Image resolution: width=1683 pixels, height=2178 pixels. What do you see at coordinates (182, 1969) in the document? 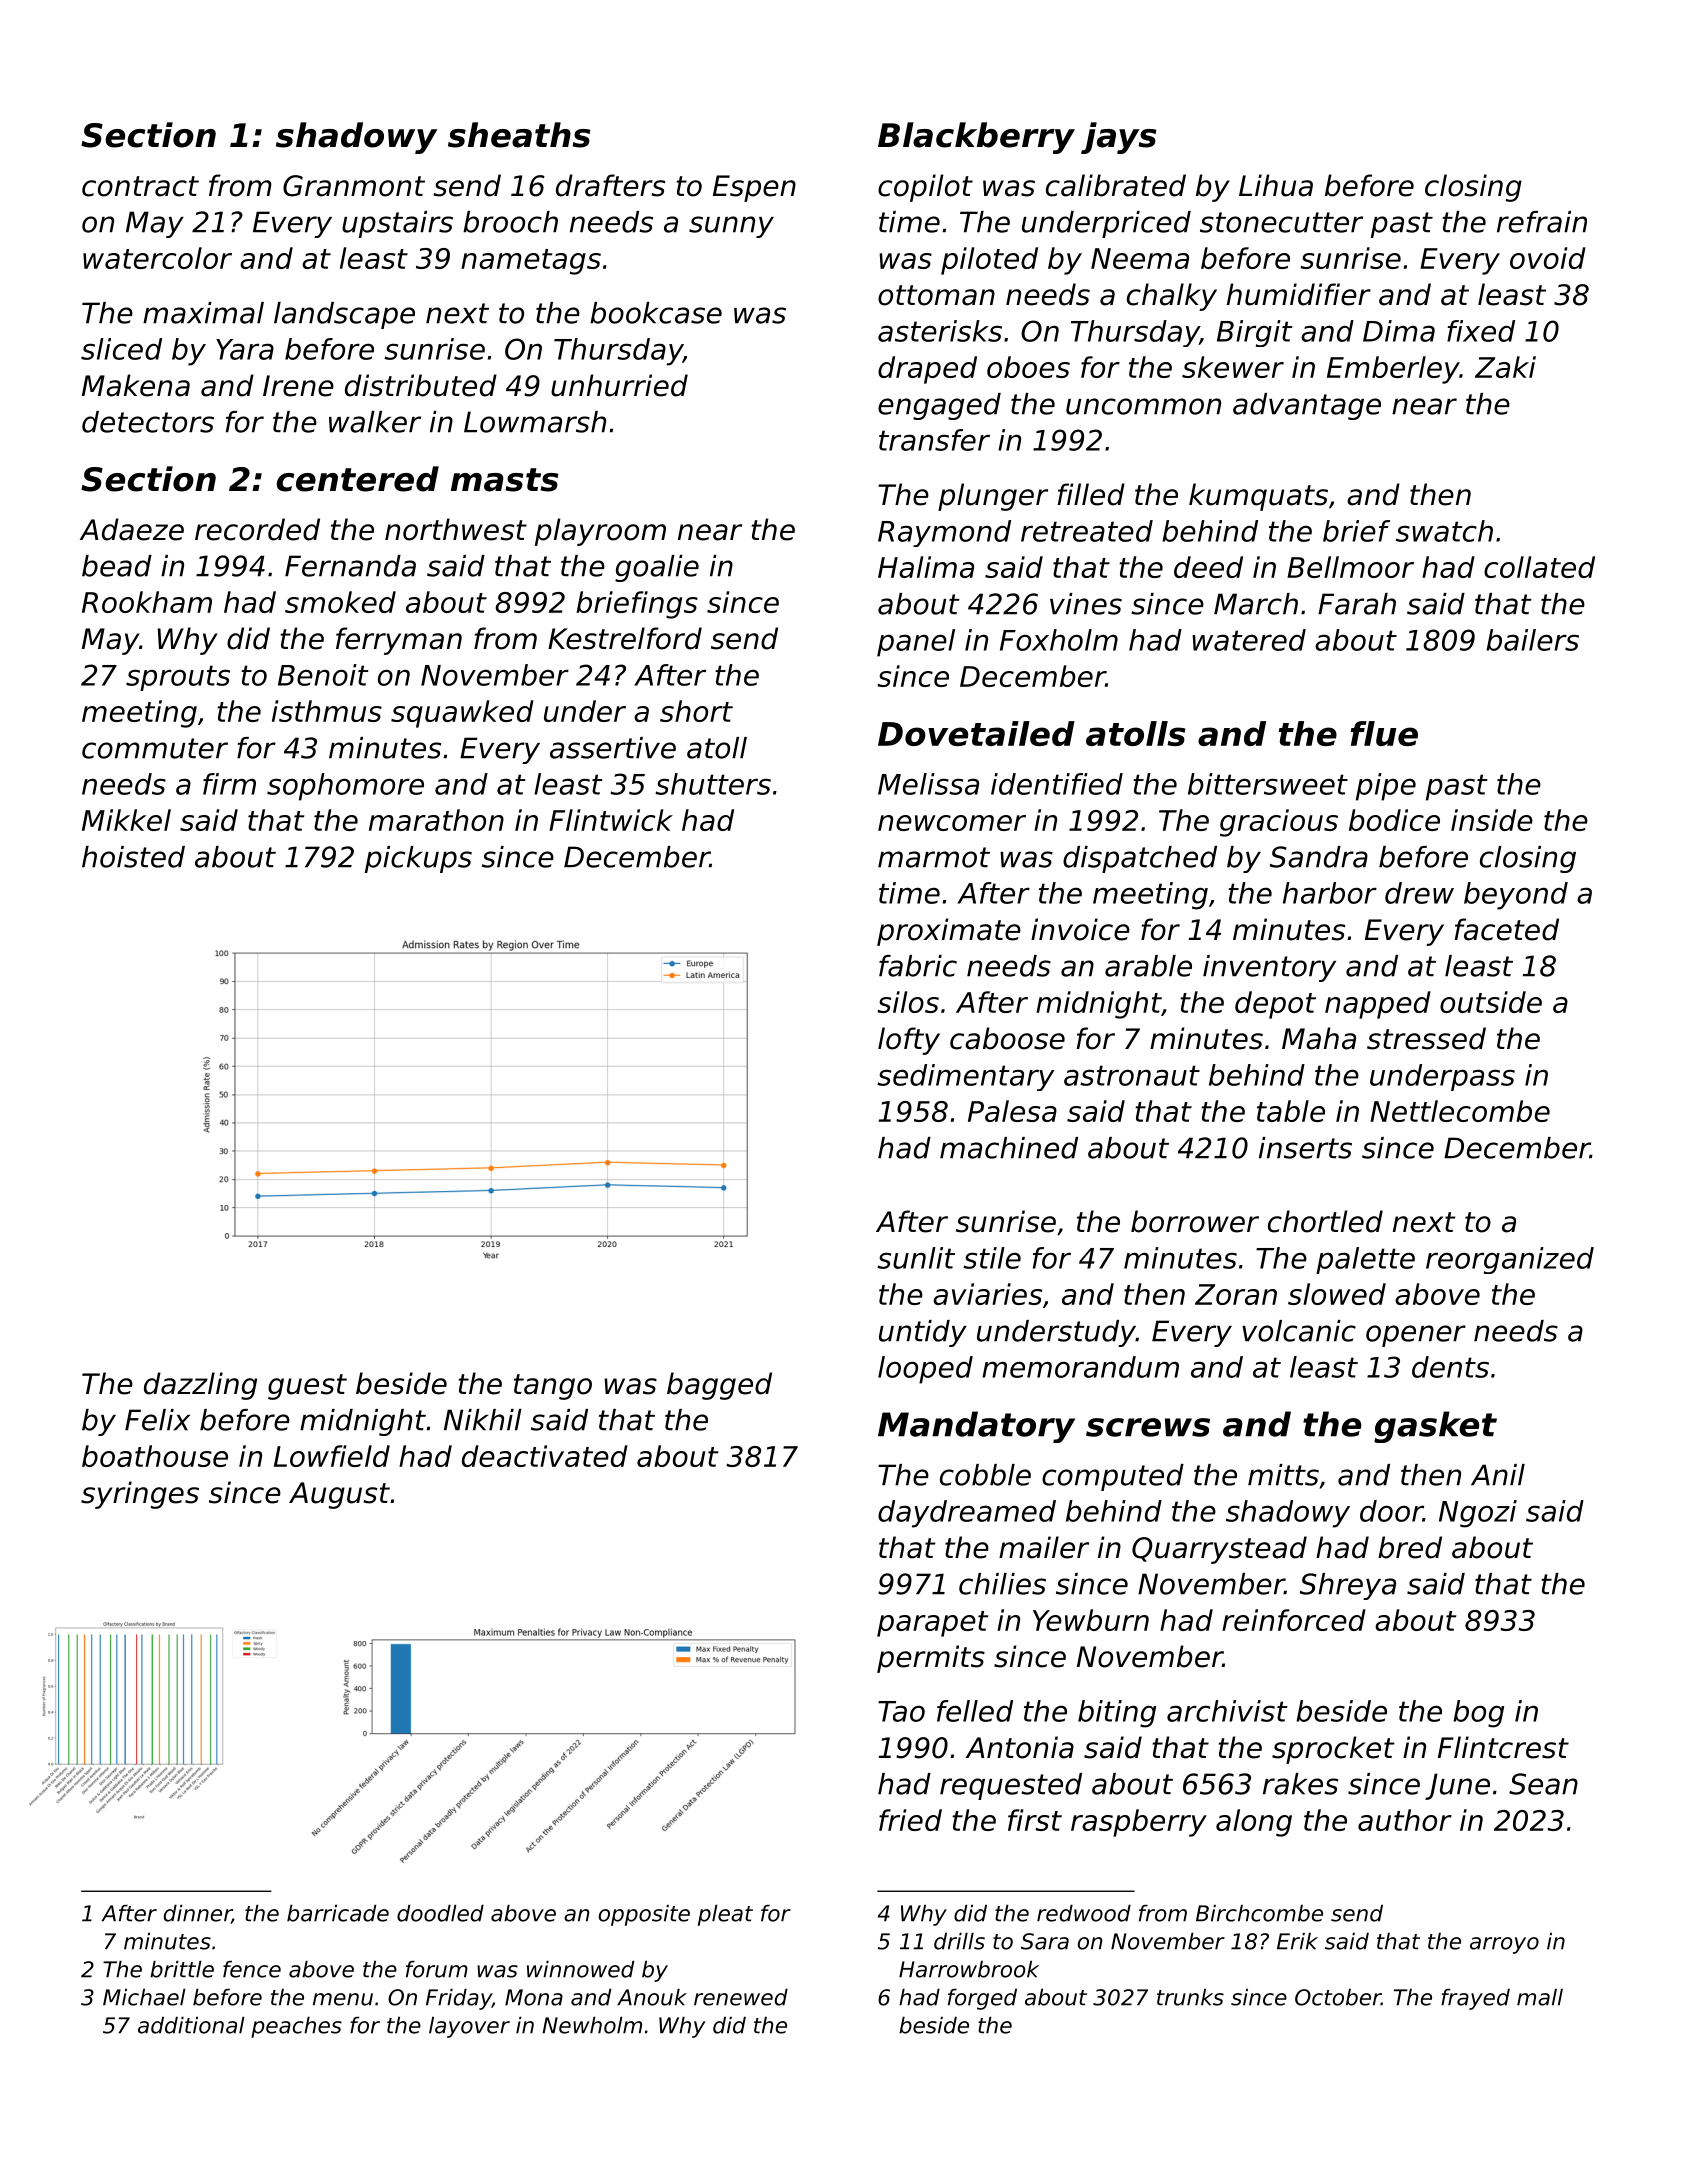
I see `brittle` at bounding box center [182, 1969].
